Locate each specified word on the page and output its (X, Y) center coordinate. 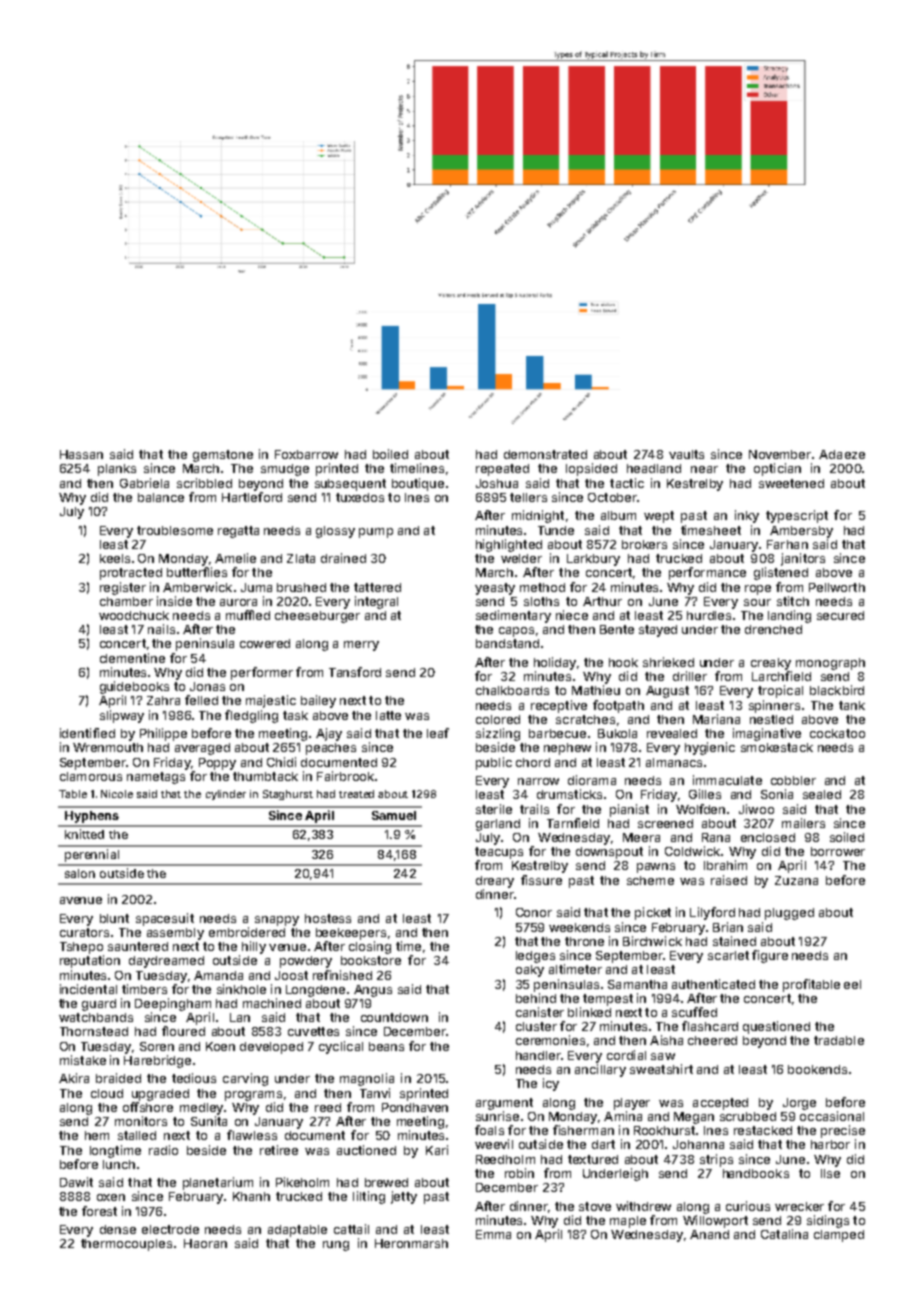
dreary (495, 882)
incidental (88, 989)
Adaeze (842, 454)
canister (540, 1012)
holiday (555, 663)
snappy (277, 921)
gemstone (223, 456)
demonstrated (545, 454)
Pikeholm (302, 1182)
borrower (838, 851)
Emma (493, 1234)
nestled (771, 719)
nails (161, 629)
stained (734, 941)
